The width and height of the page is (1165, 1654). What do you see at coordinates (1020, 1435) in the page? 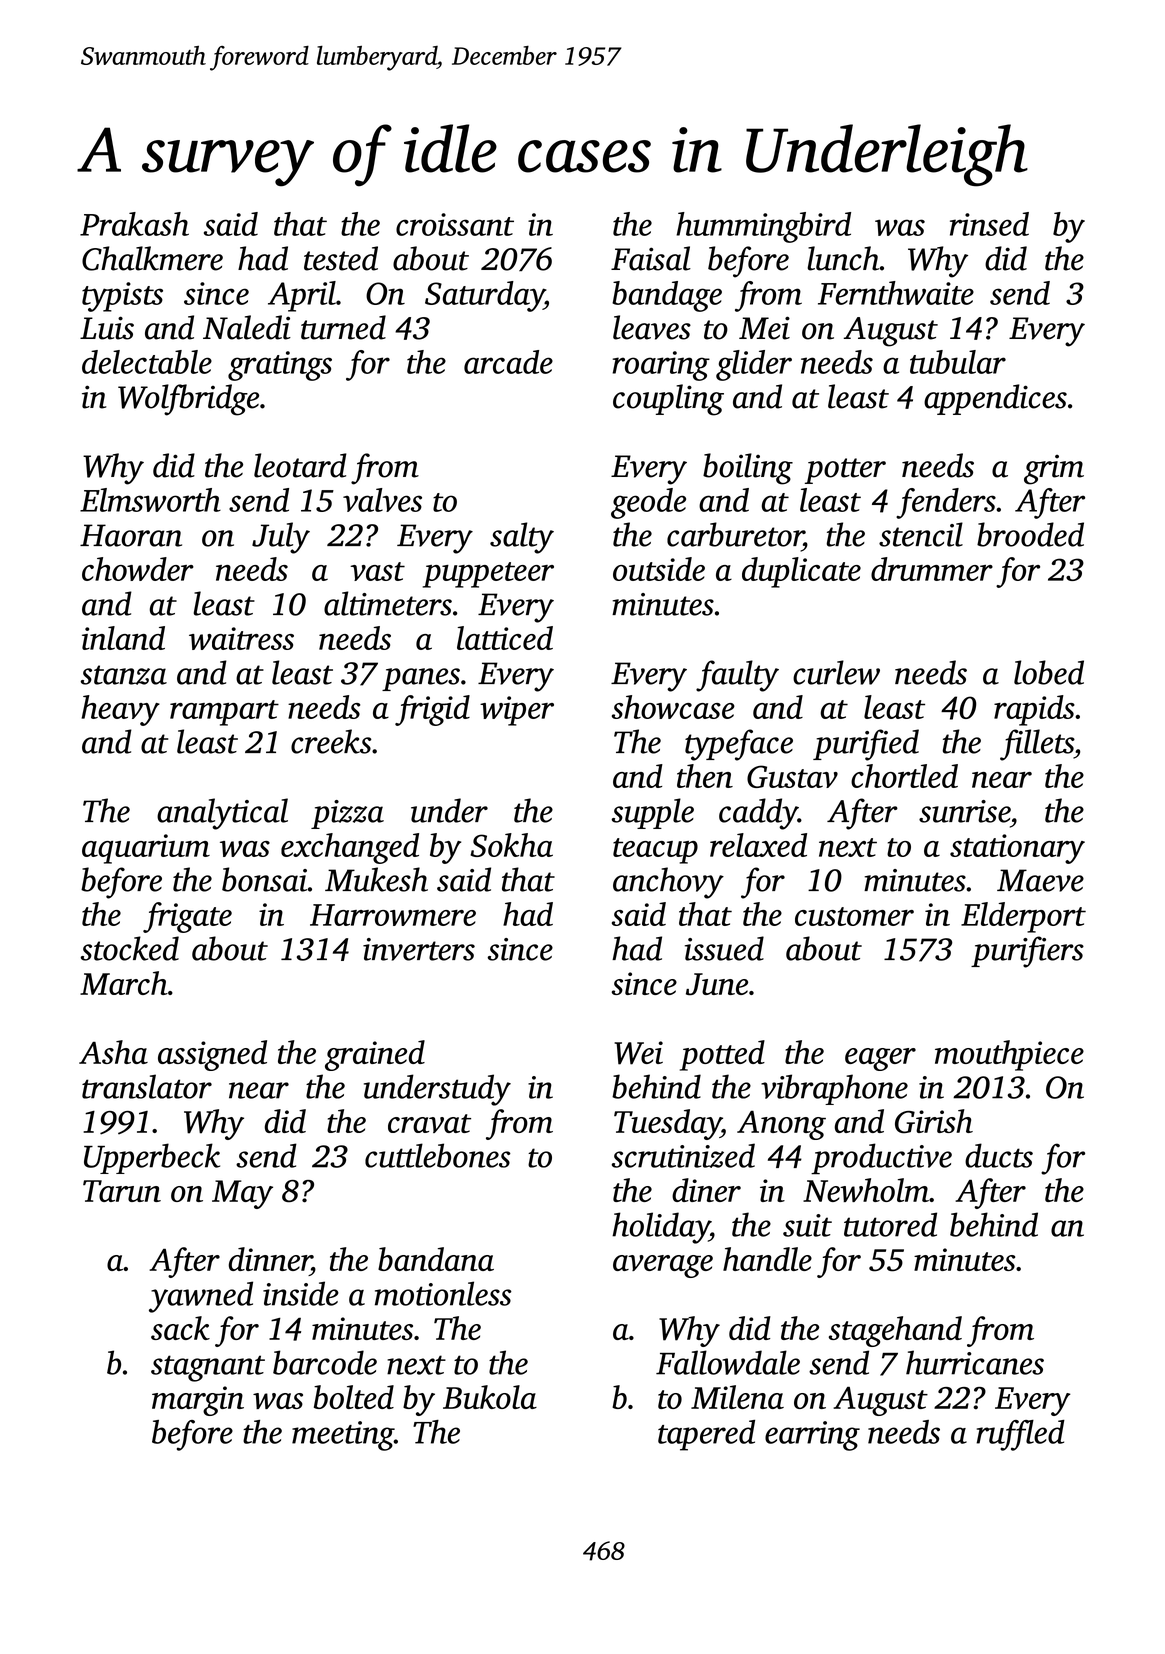
I see `ruffled` at bounding box center [1020, 1435].
